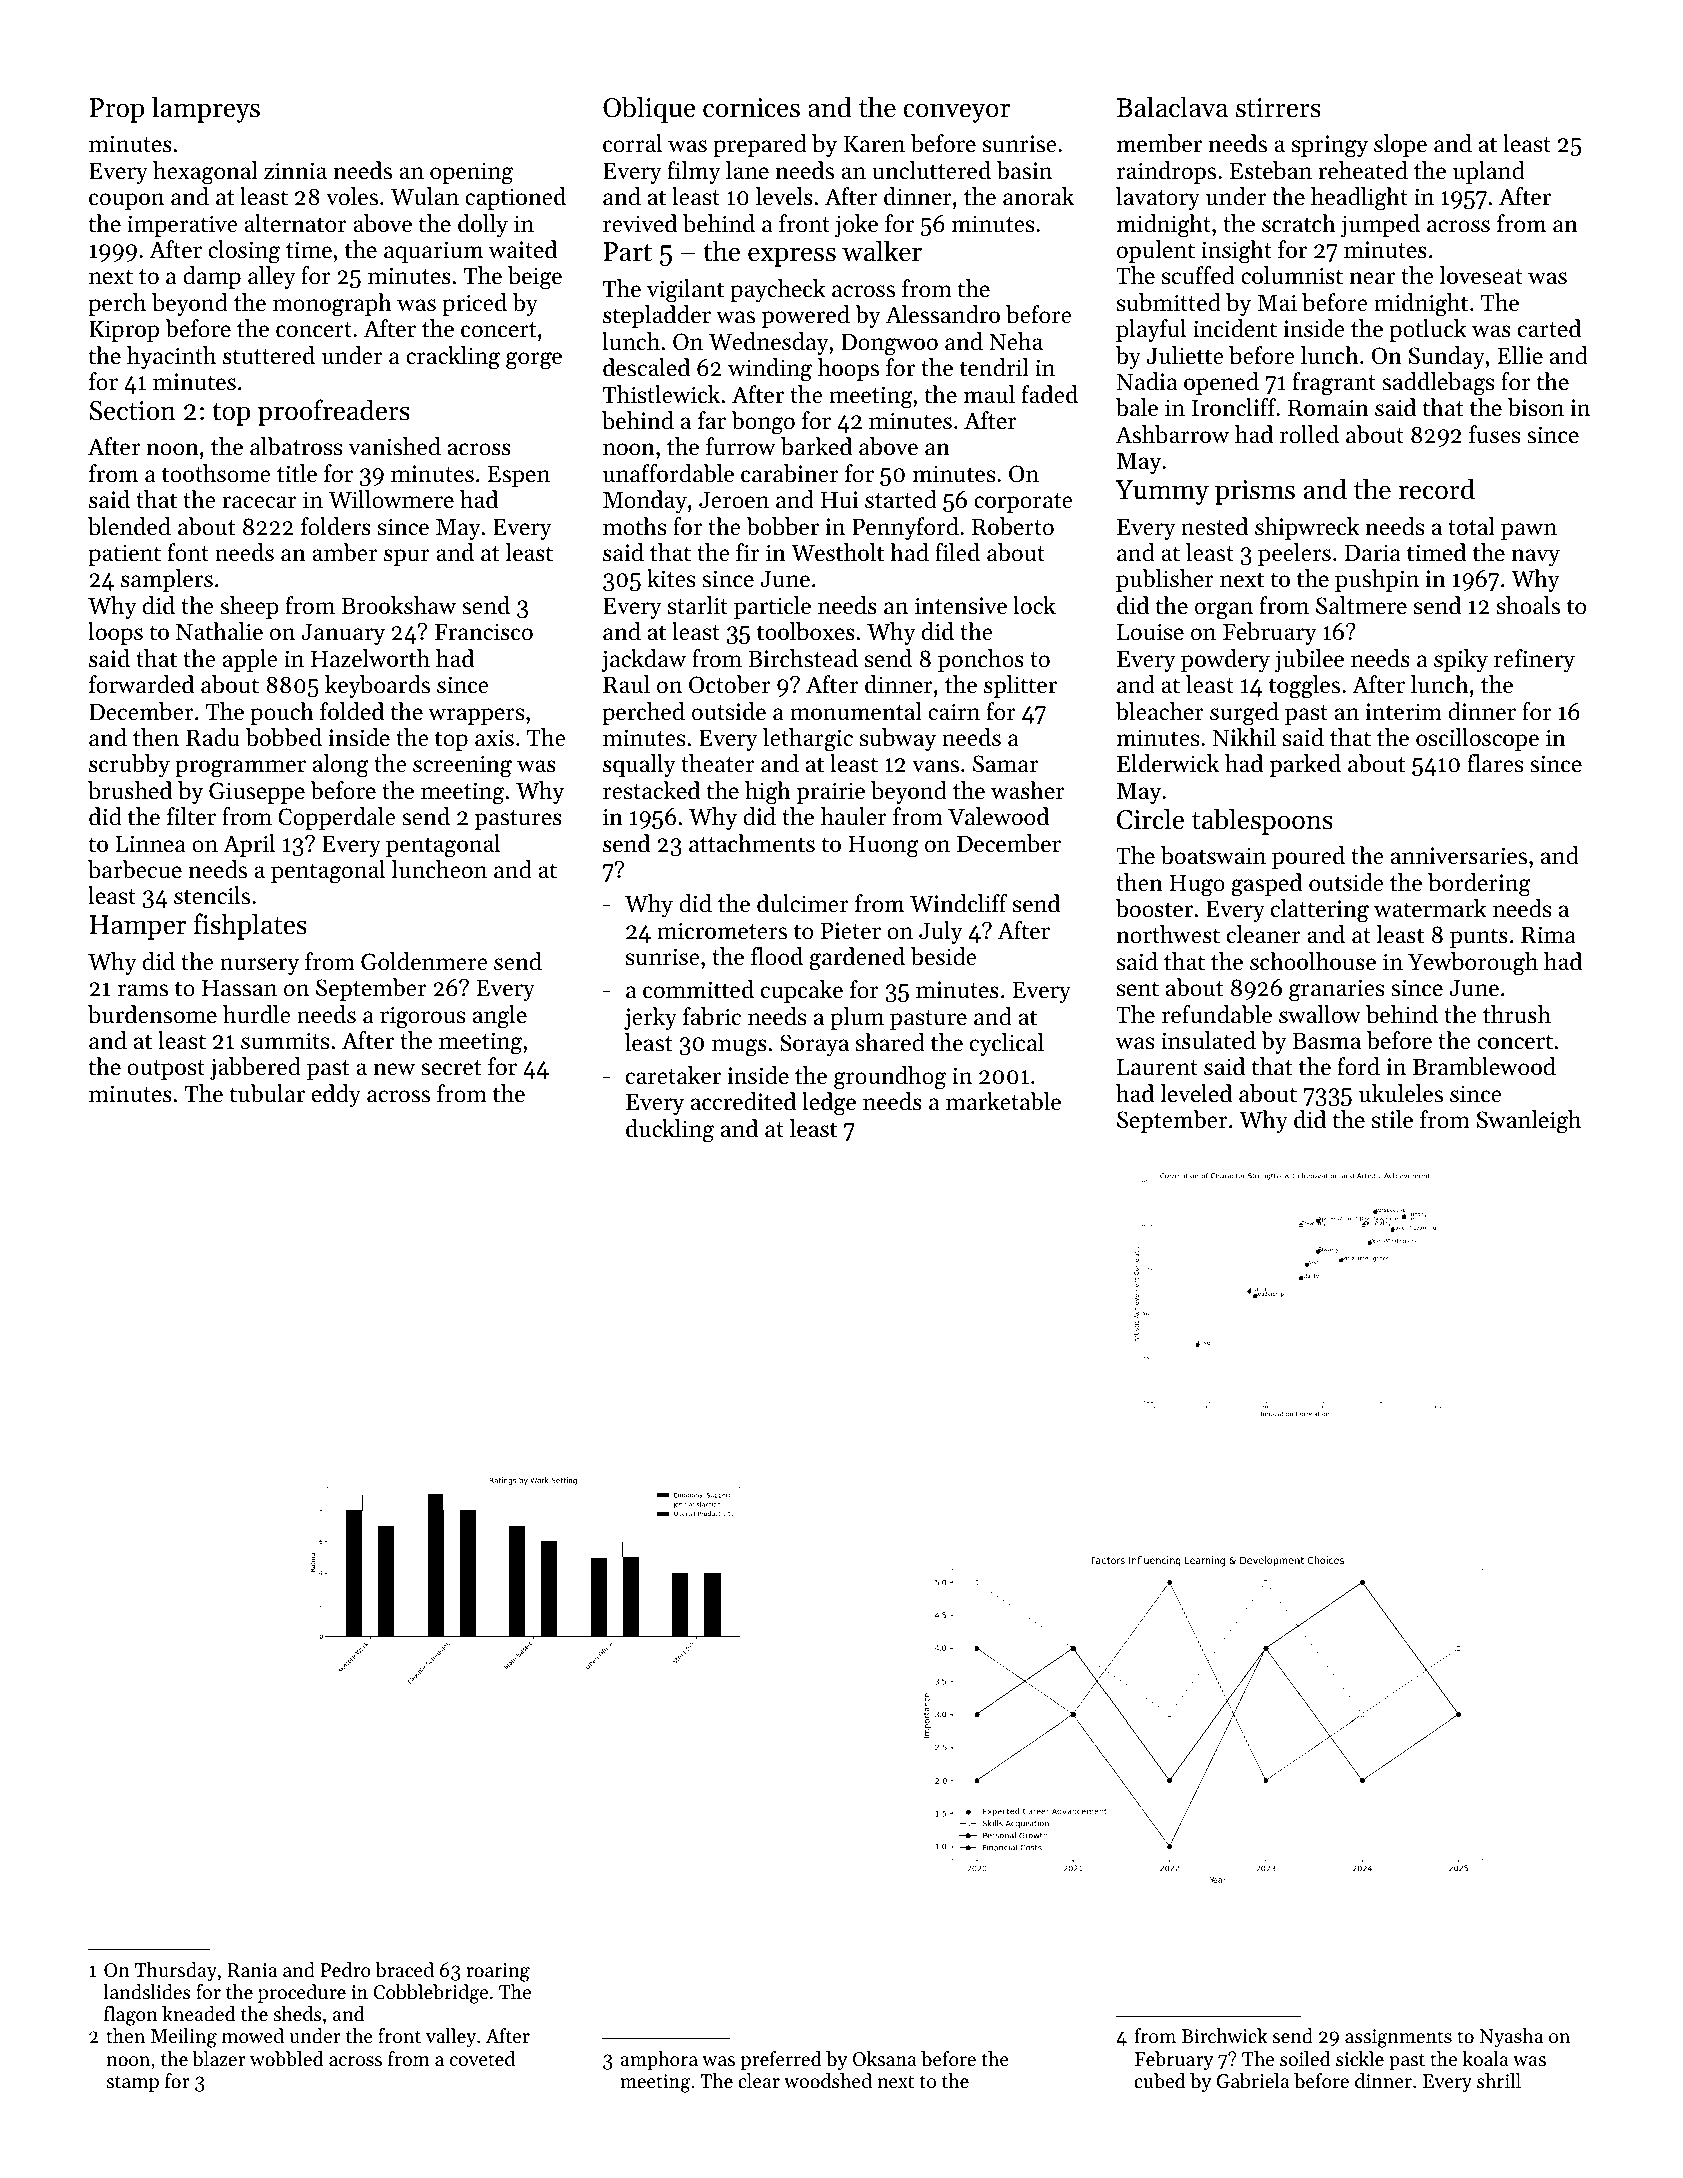 The width and height of the screenshot is (1683, 2178). I want to click on lampreys, so click(206, 109).
